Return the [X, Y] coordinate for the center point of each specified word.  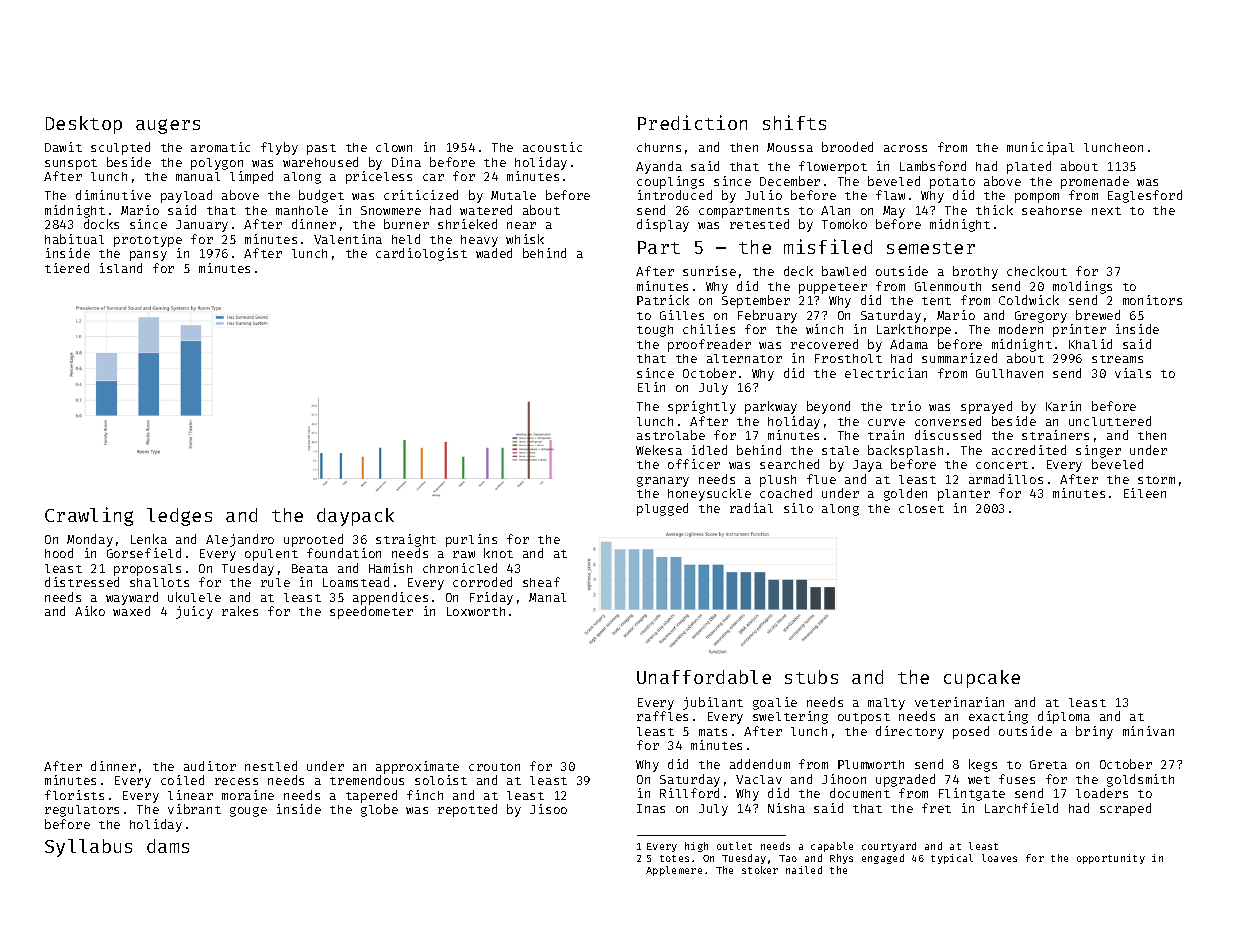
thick [994, 210]
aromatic [220, 147]
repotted [467, 810]
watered [486, 210]
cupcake [982, 679]
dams [168, 846]
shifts [794, 122]
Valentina [348, 239]
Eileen [1145, 493]
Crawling [89, 516]
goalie [775, 703]
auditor [210, 766]
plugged [662, 509]
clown [394, 147]
